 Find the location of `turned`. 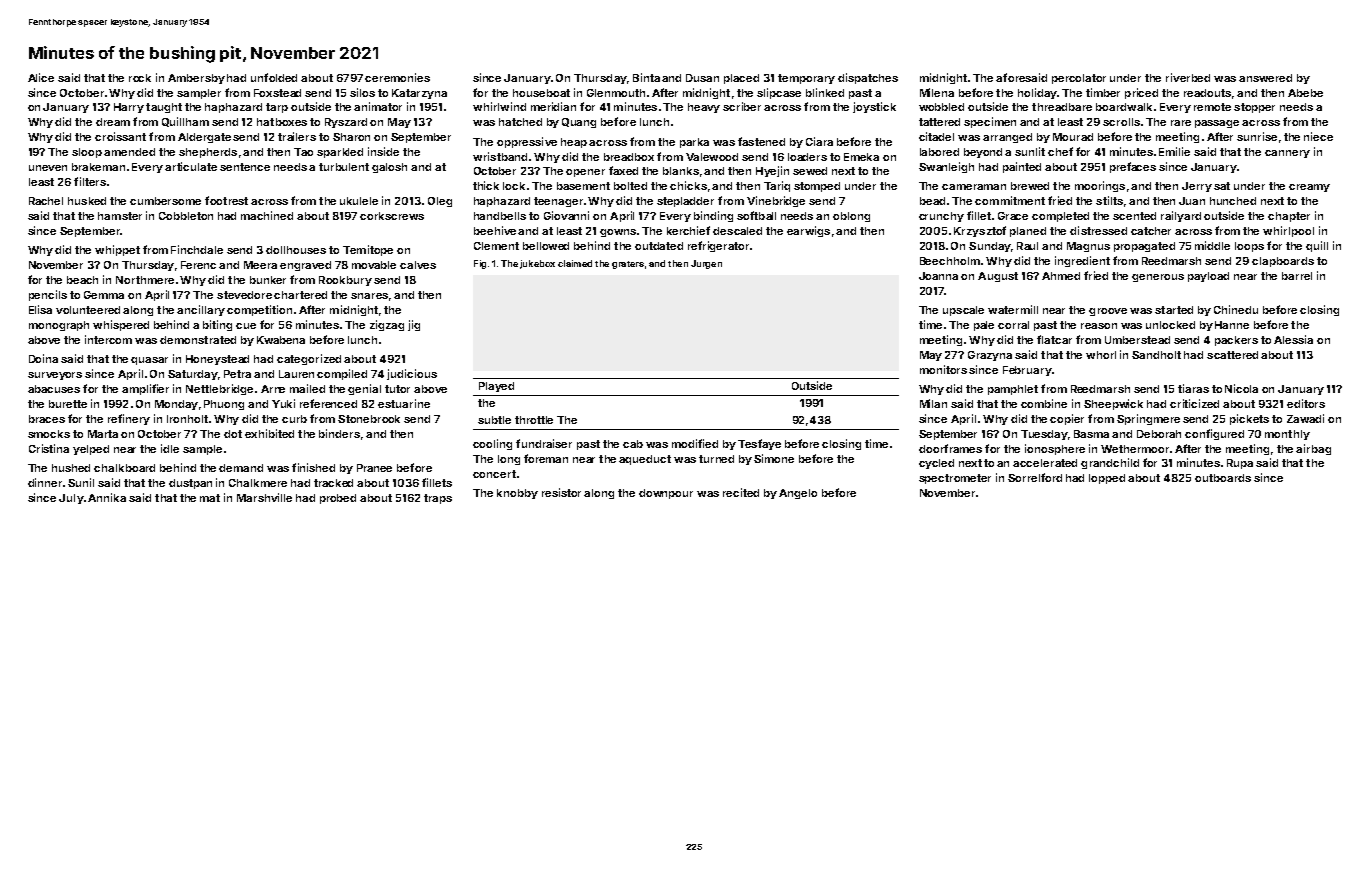

turned is located at coordinates (716, 459).
